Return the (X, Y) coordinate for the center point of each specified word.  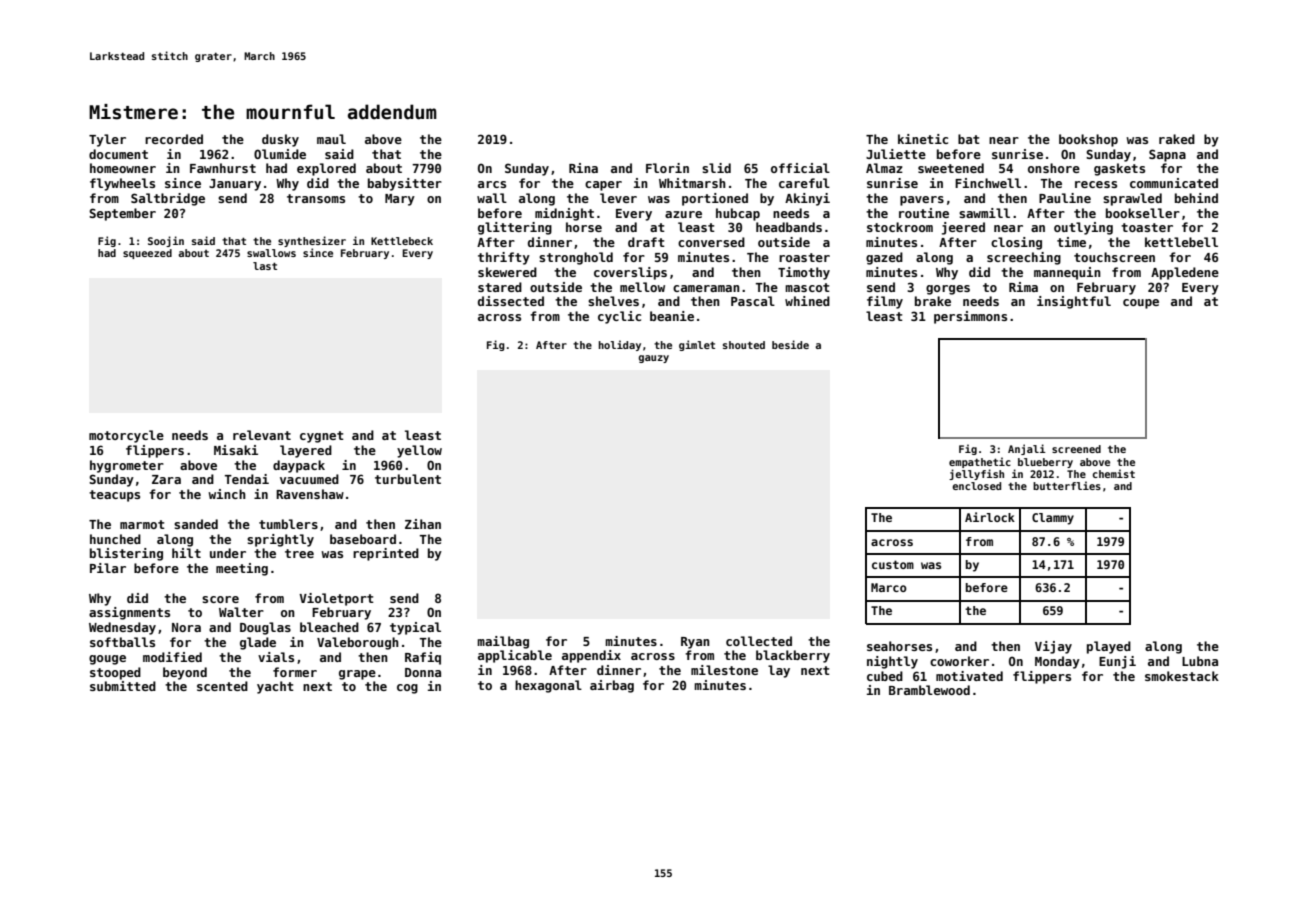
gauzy (654, 359)
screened (1076, 449)
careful (804, 183)
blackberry (793, 656)
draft (646, 242)
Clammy (1053, 519)
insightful (1074, 302)
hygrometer (127, 466)
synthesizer (312, 241)
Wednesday (122, 628)
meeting (242, 569)
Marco (889, 587)
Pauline (1065, 198)
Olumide (280, 154)
